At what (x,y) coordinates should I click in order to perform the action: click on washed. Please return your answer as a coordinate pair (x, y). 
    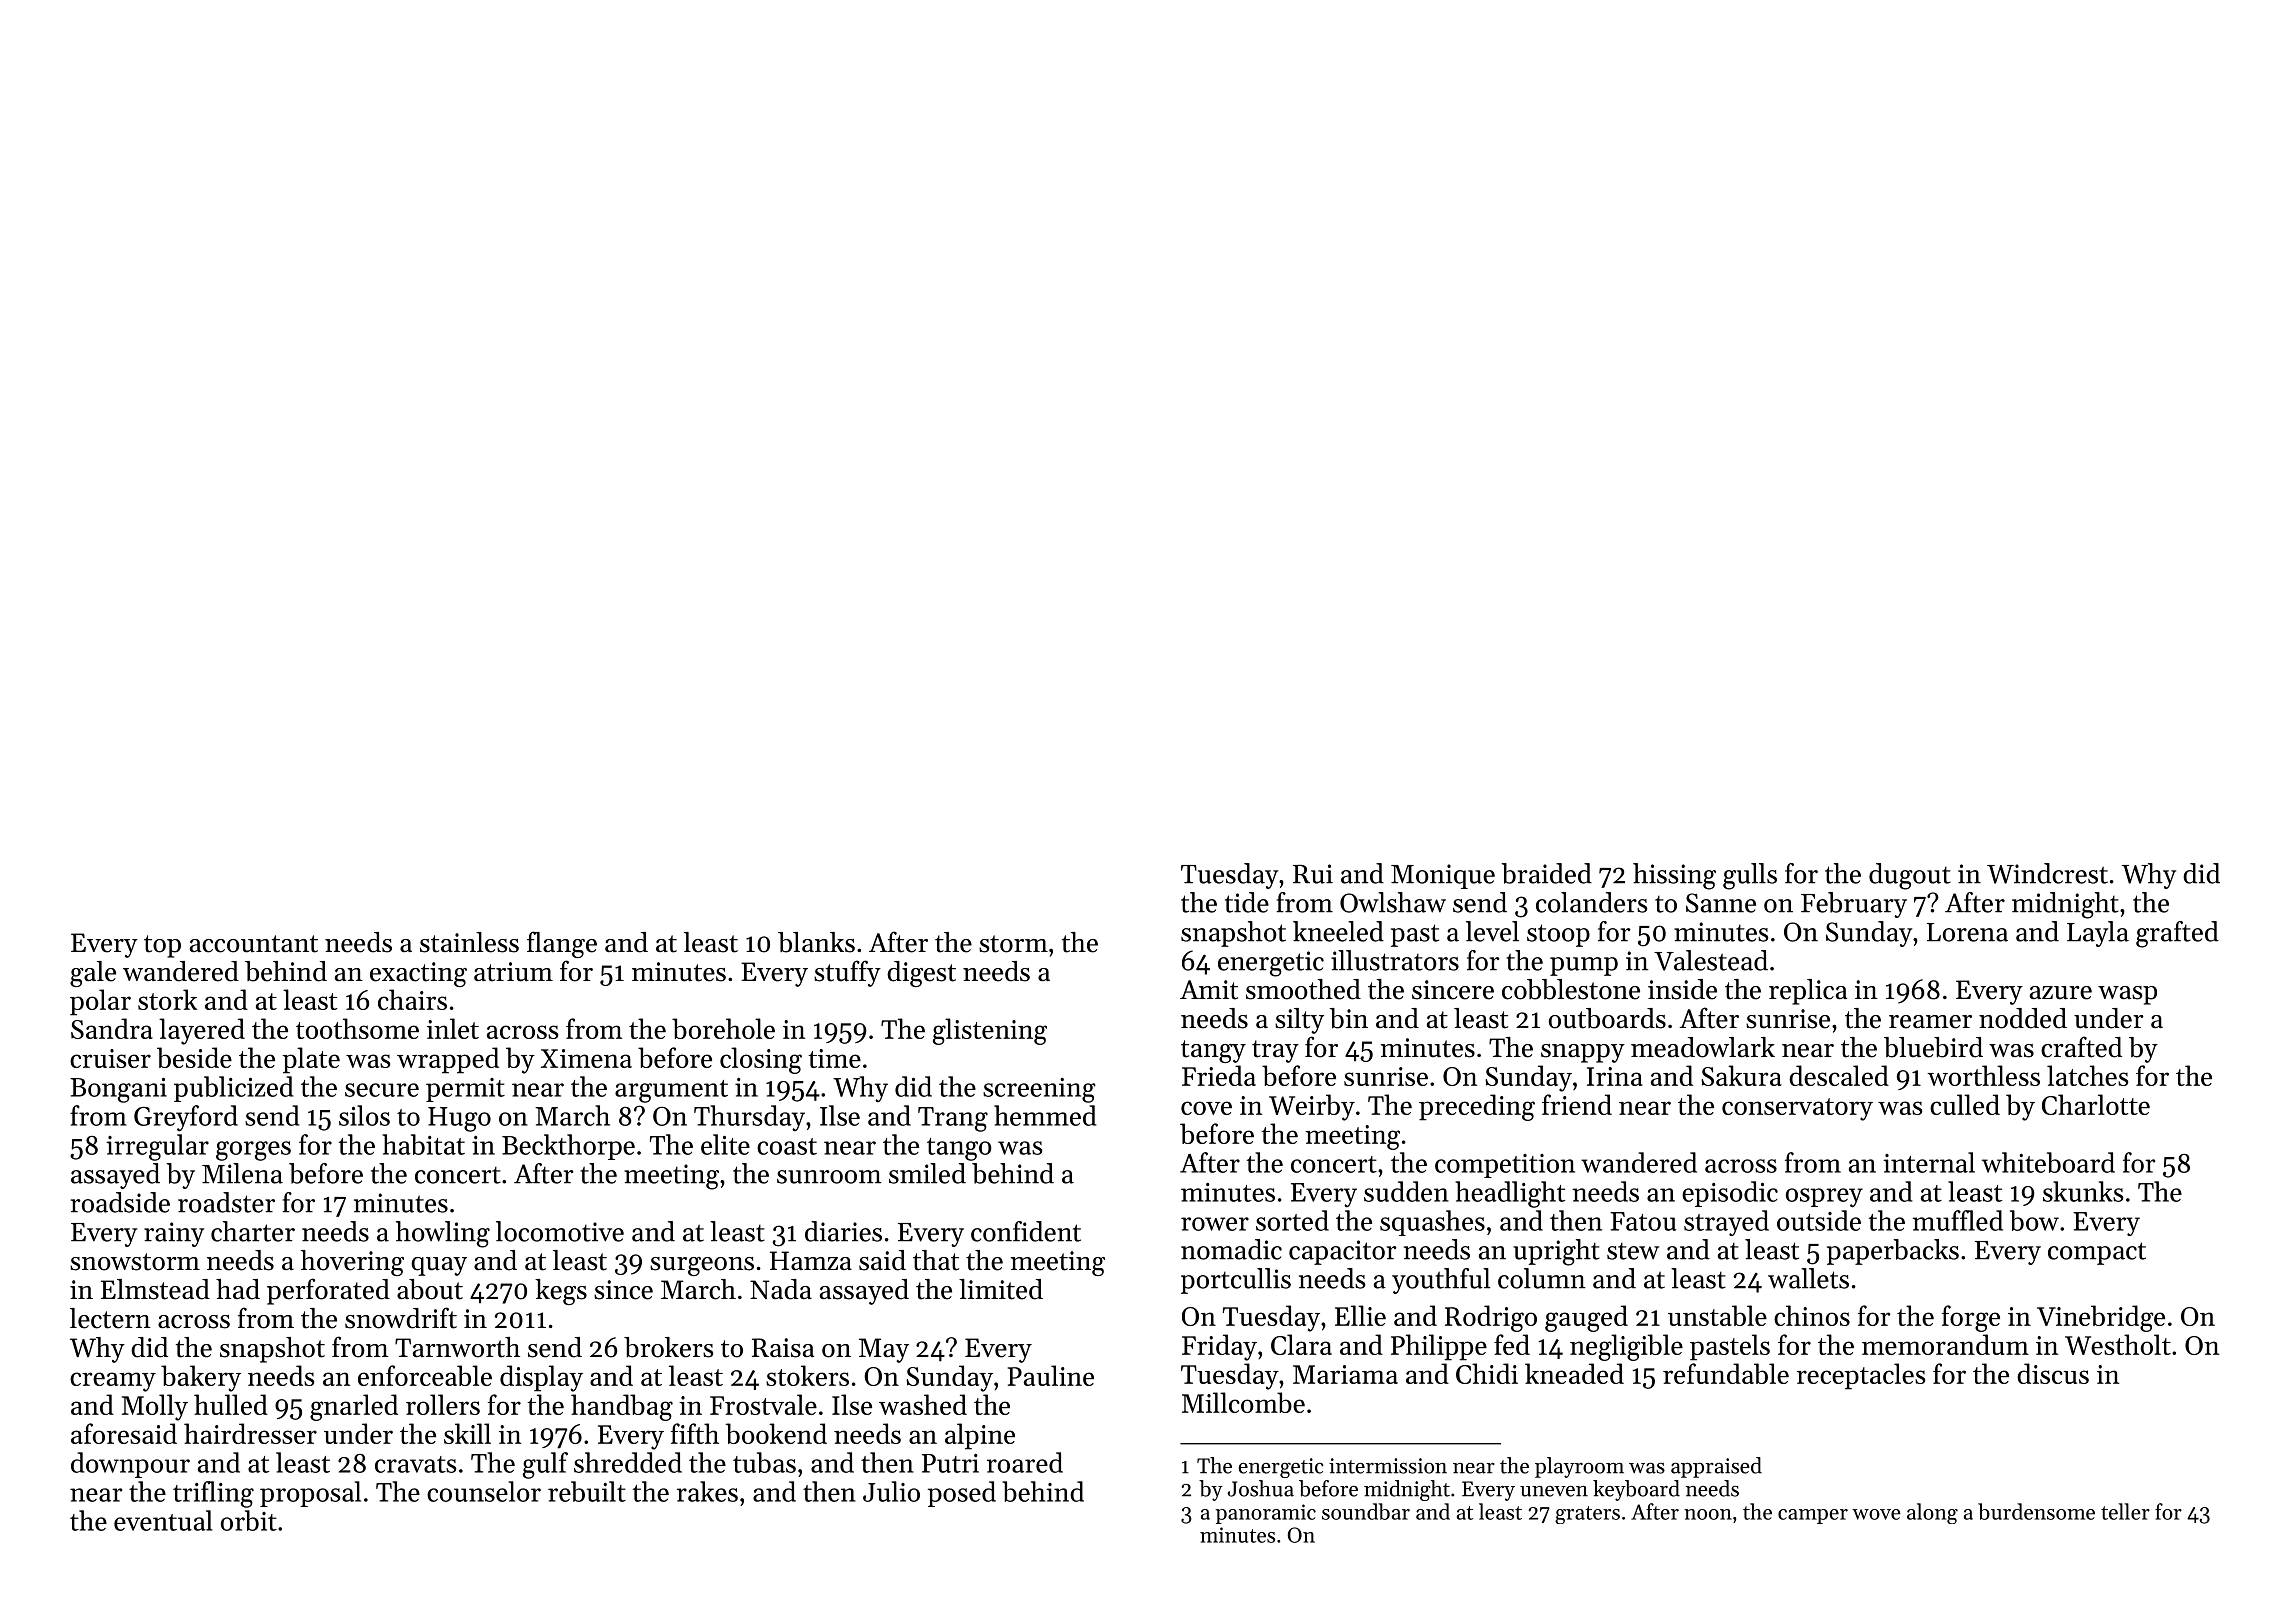
    Looking at the image, I should click on (923, 1404).
